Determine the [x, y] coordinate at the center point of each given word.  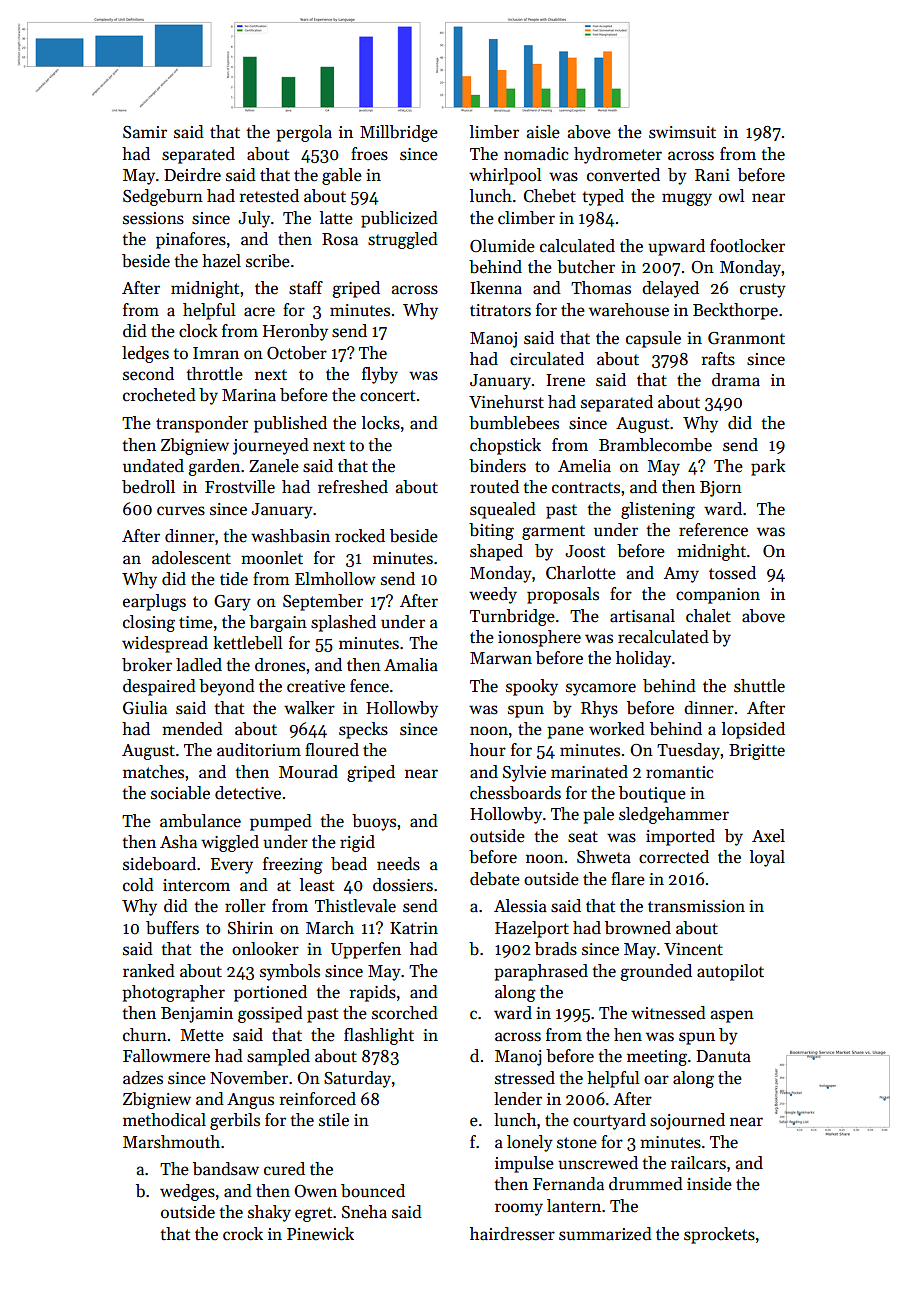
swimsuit [682, 132]
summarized [605, 1234]
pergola [304, 133]
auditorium [259, 750]
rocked [360, 536]
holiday [643, 659]
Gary [232, 603]
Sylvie [524, 773]
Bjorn [721, 489]
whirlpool [505, 176]
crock [243, 1234]
